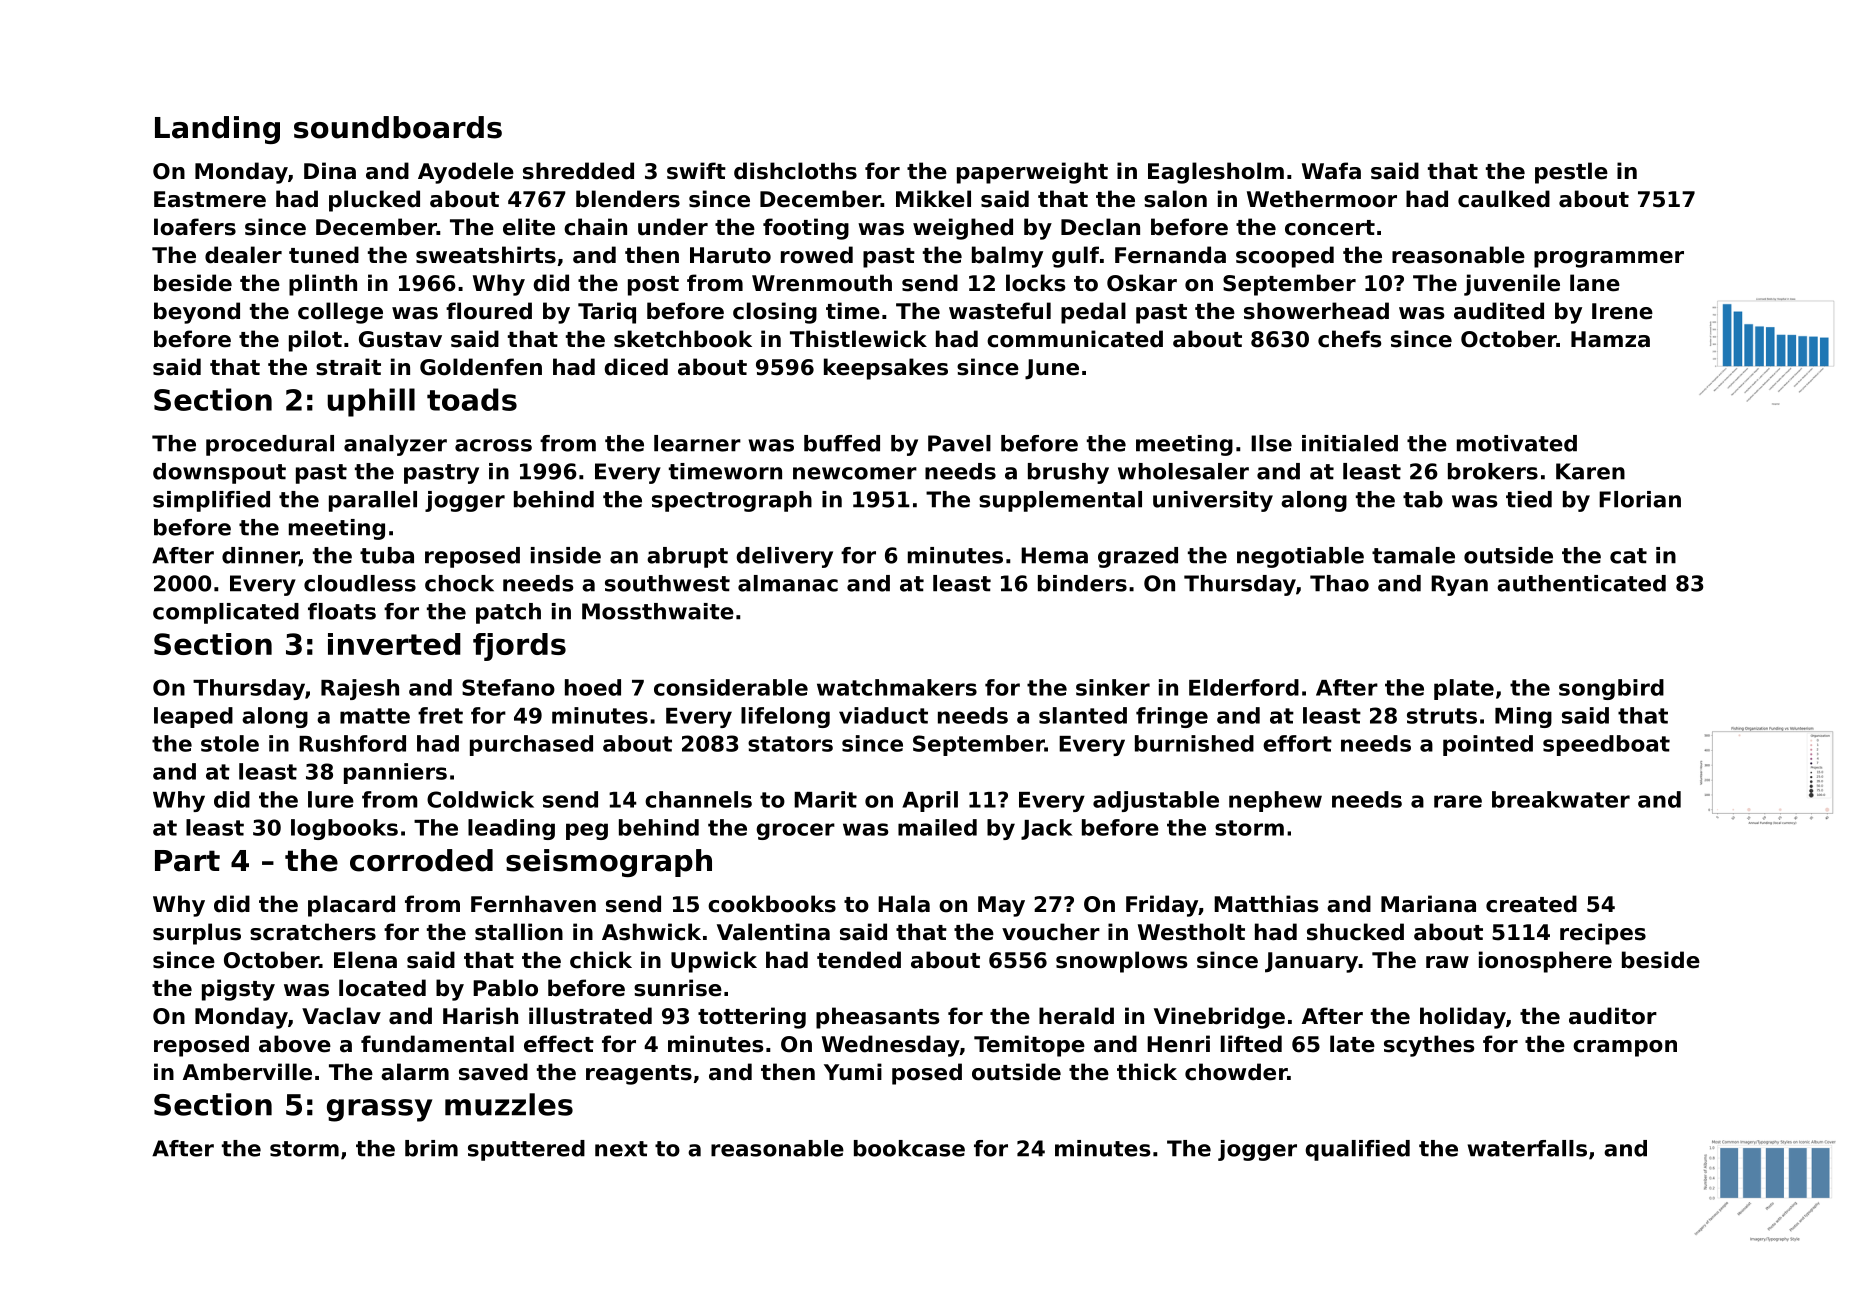  I want to click on chock, so click(459, 583).
